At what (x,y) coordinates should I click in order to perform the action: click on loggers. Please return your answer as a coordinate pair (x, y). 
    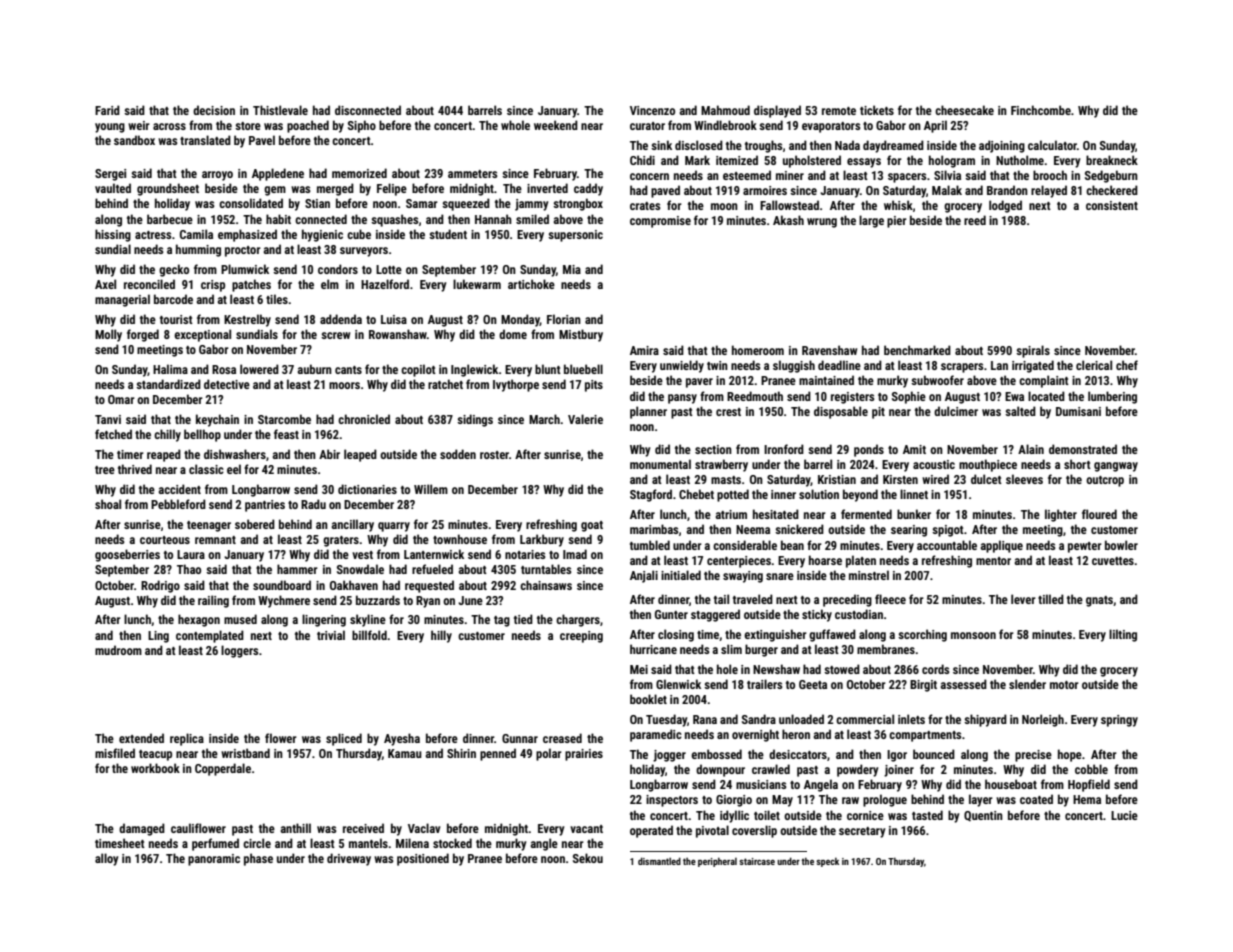
    Looking at the image, I should click on (239, 651).
